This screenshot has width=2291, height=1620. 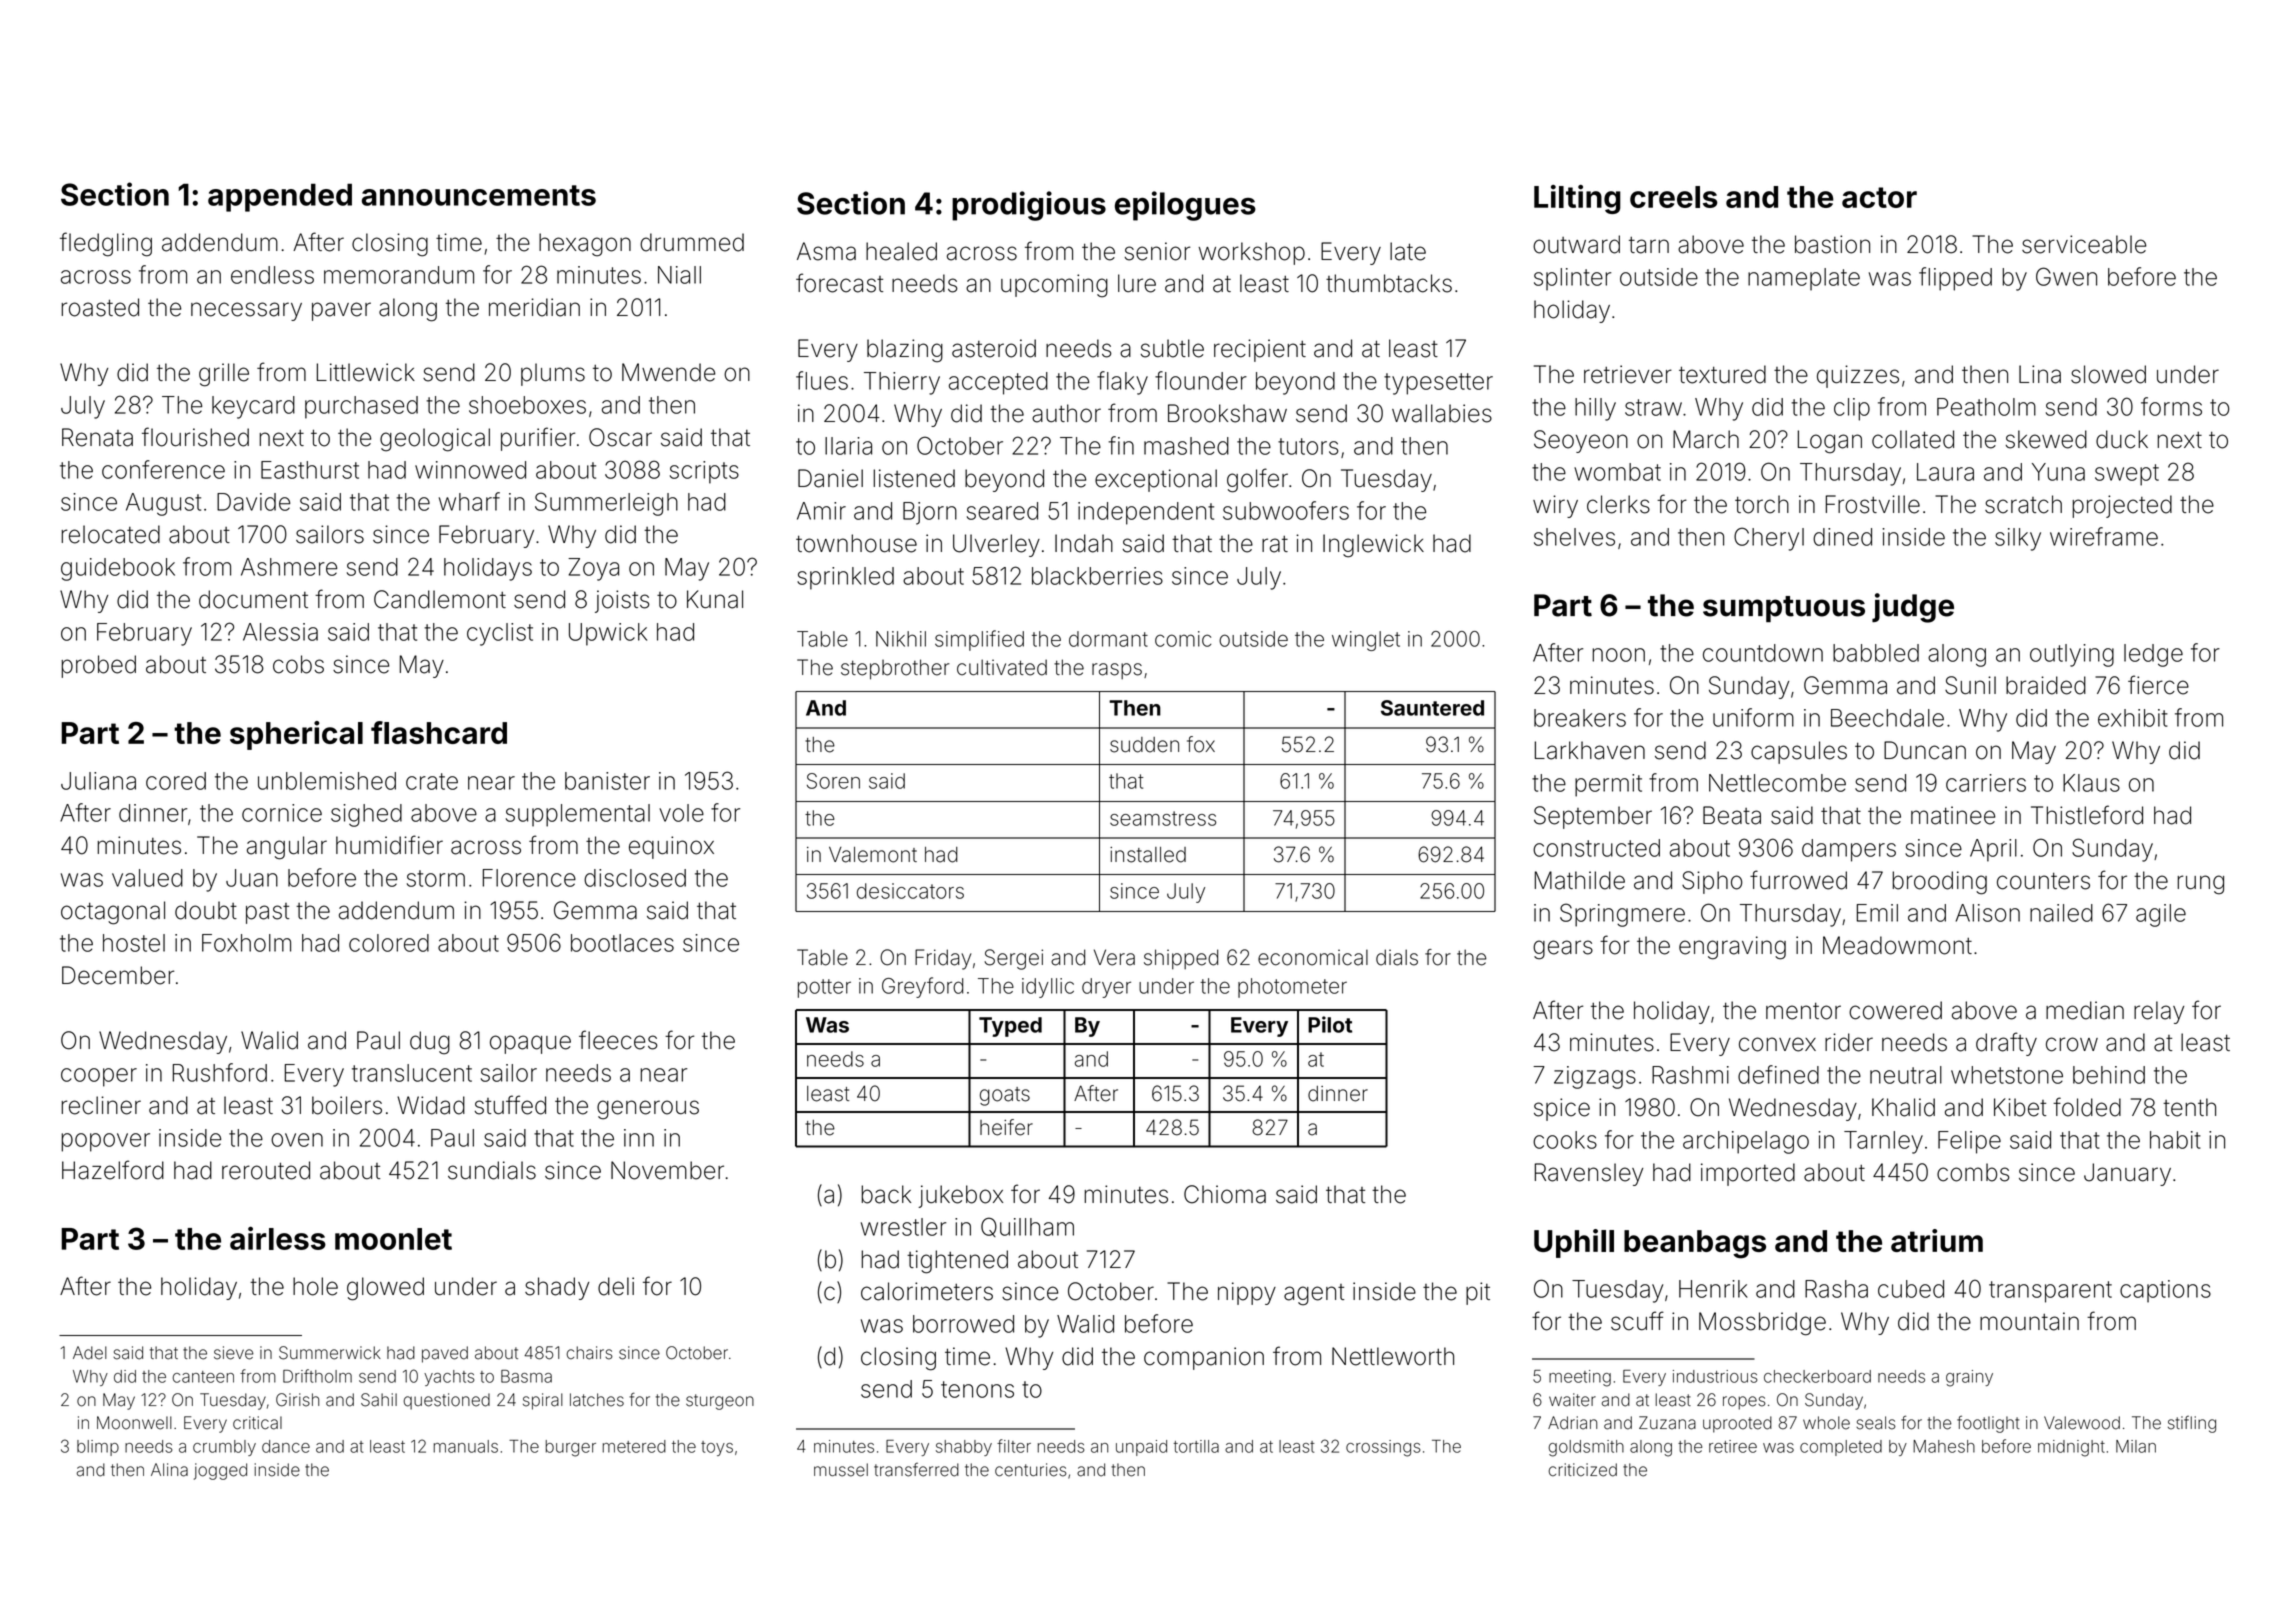 I want to click on Pilot, so click(x=1330, y=1024).
